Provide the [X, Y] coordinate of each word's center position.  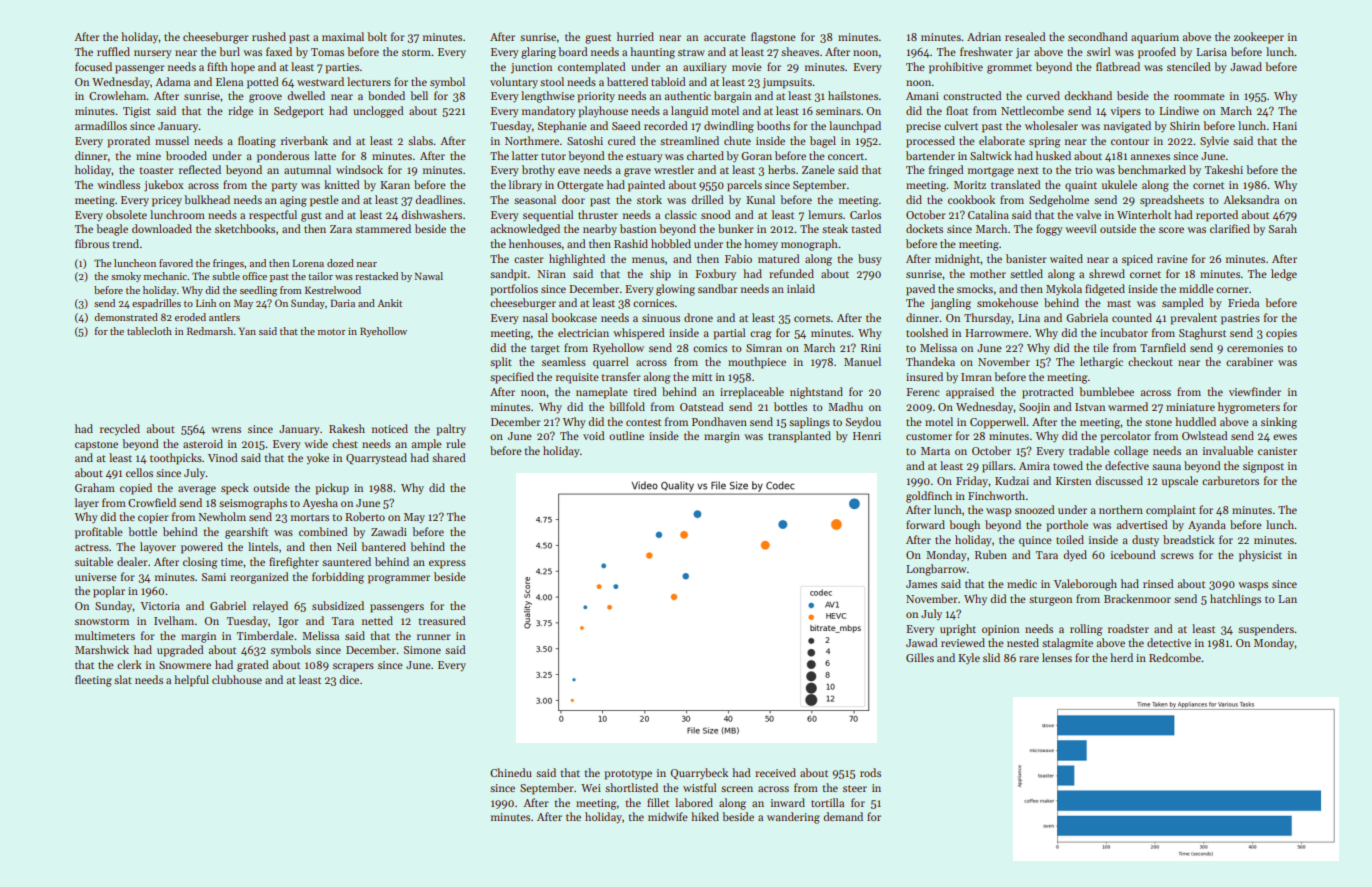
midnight [958, 260]
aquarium [1155, 38]
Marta [935, 451]
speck [235, 489]
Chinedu [511, 772]
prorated [128, 142]
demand [843, 816]
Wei [591, 788]
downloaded [162, 228]
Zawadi [389, 531]
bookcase [574, 317]
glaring [538, 53]
